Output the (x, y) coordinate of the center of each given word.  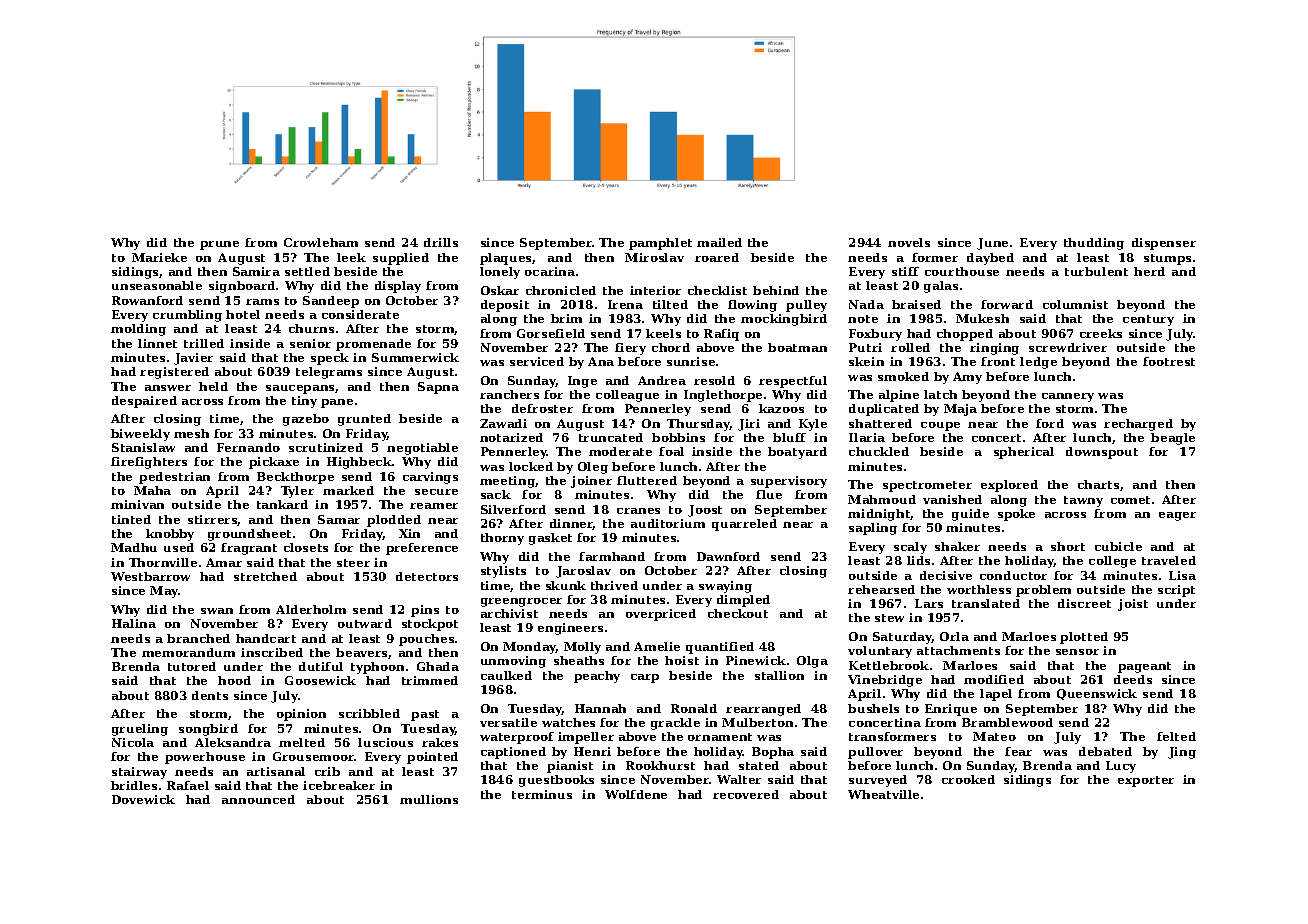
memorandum (188, 652)
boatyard (797, 453)
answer (168, 388)
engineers (570, 629)
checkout (738, 613)
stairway (139, 773)
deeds (1133, 679)
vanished (952, 499)
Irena (625, 304)
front (998, 361)
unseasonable (157, 285)
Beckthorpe (295, 478)
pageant (1144, 667)
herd (1149, 271)
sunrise (691, 361)
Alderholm (311, 609)
